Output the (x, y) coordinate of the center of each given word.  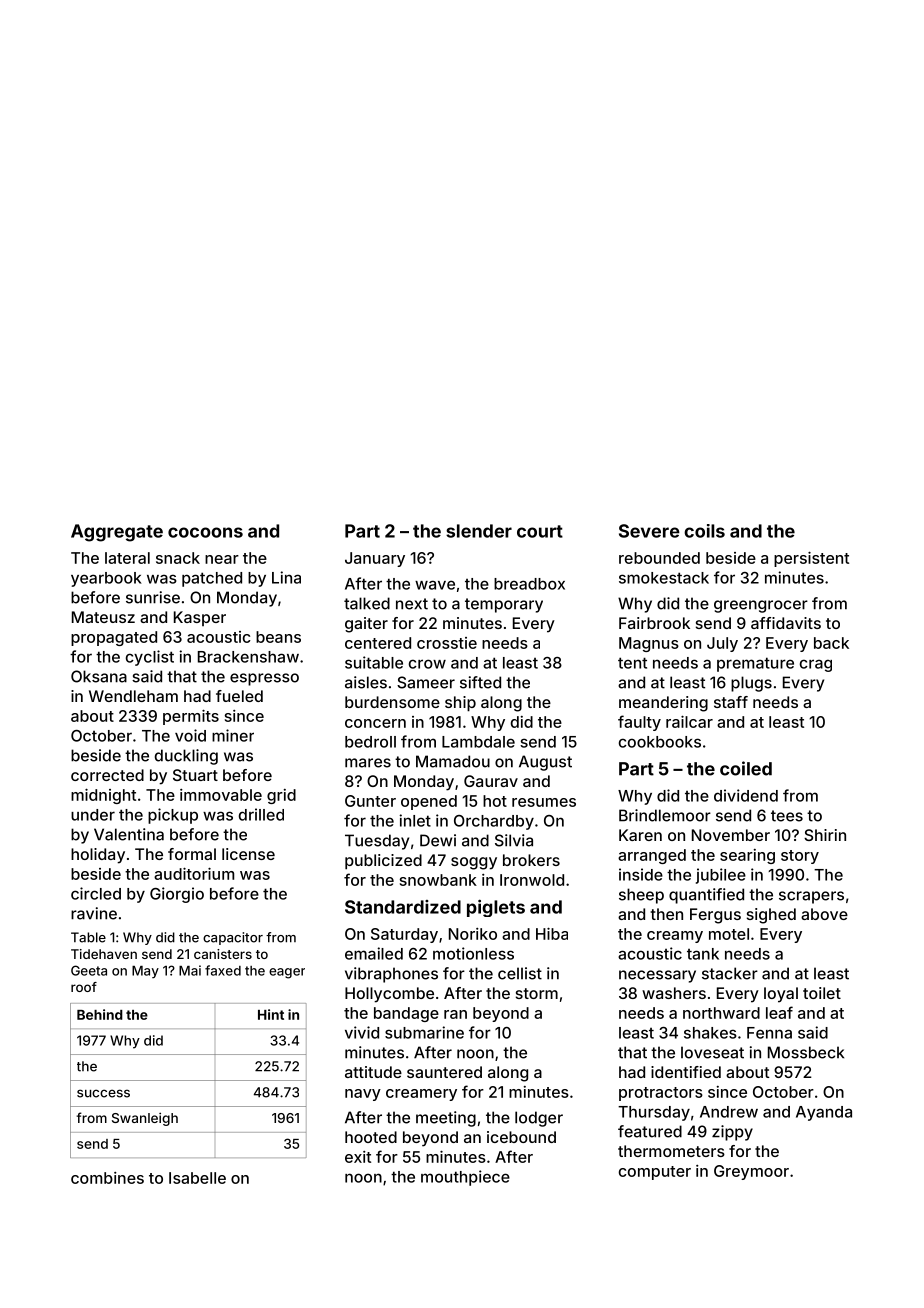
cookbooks (660, 742)
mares (368, 763)
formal (192, 854)
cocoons (205, 532)
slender (479, 531)
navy (363, 1095)
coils (704, 531)
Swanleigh (145, 1119)
